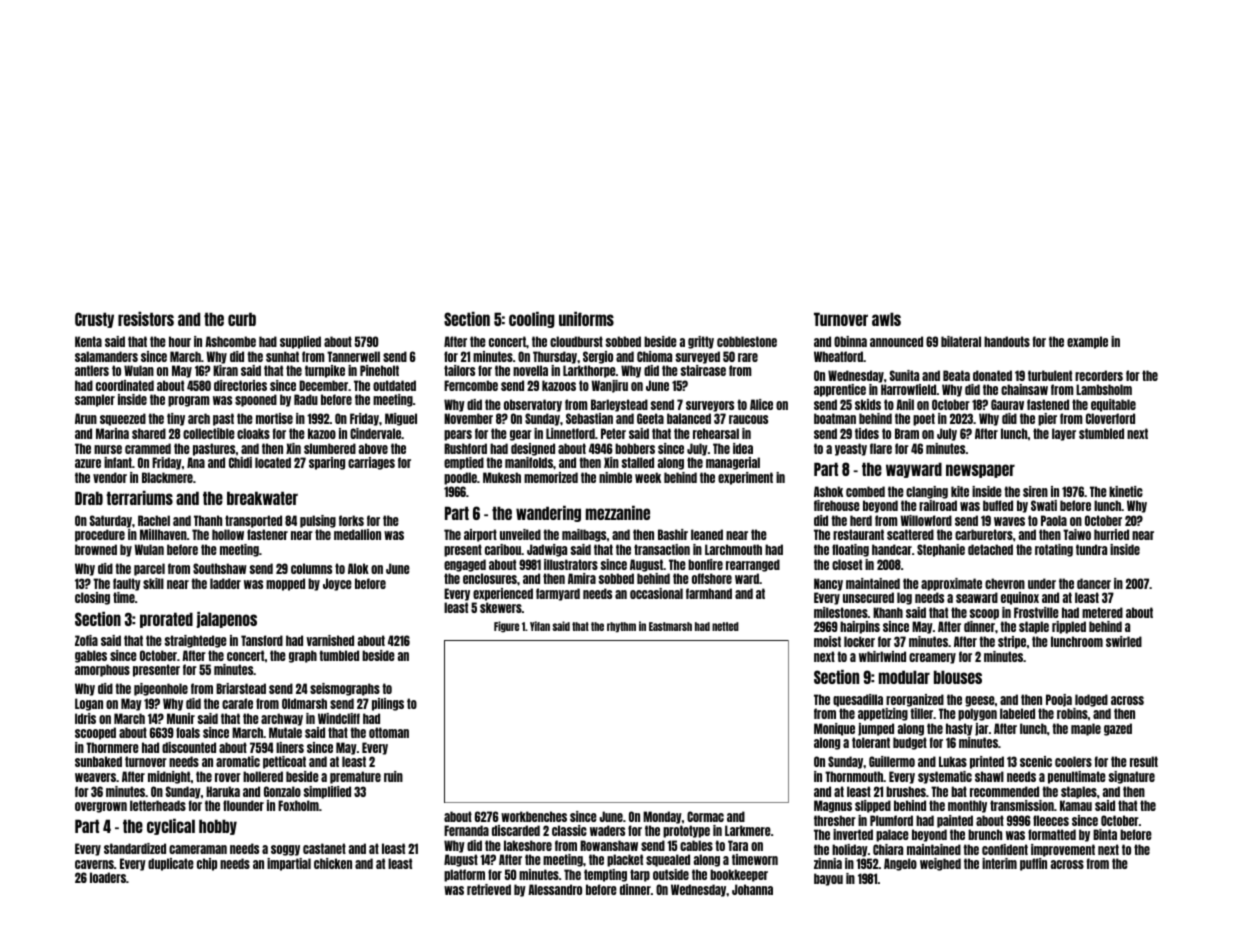  What do you see at coordinates (888, 612) in the image?
I see `Khanh` at bounding box center [888, 612].
